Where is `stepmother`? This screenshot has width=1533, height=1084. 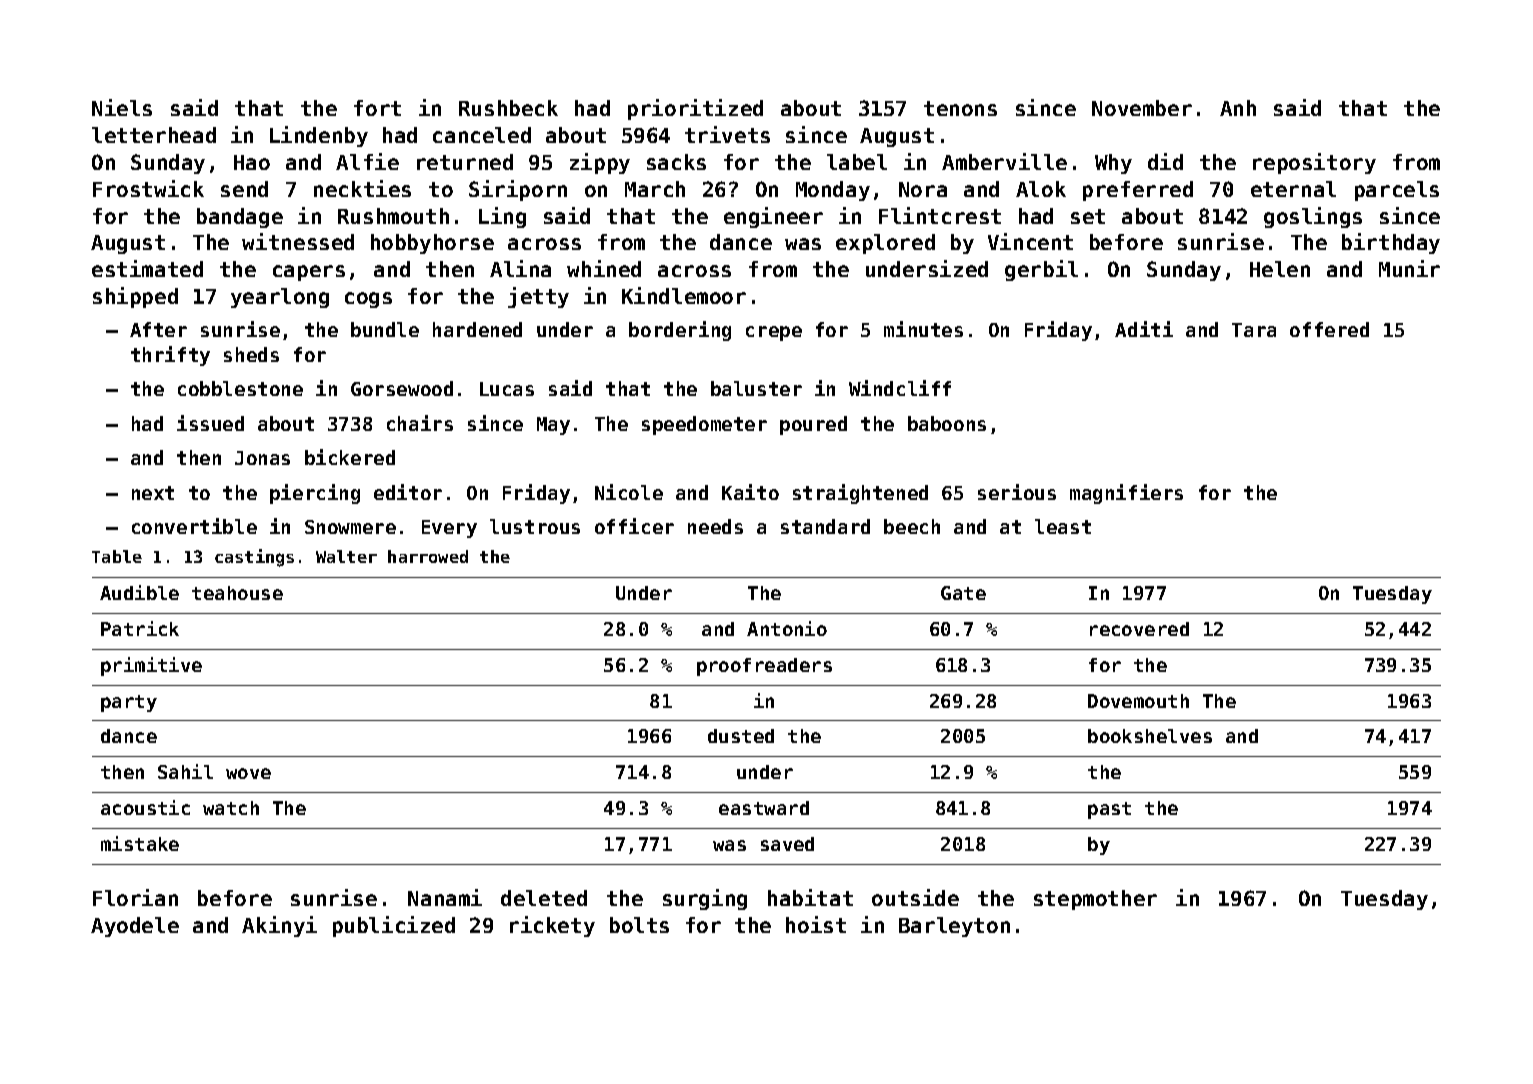
stepmother is located at coordinates (1095, 900).
